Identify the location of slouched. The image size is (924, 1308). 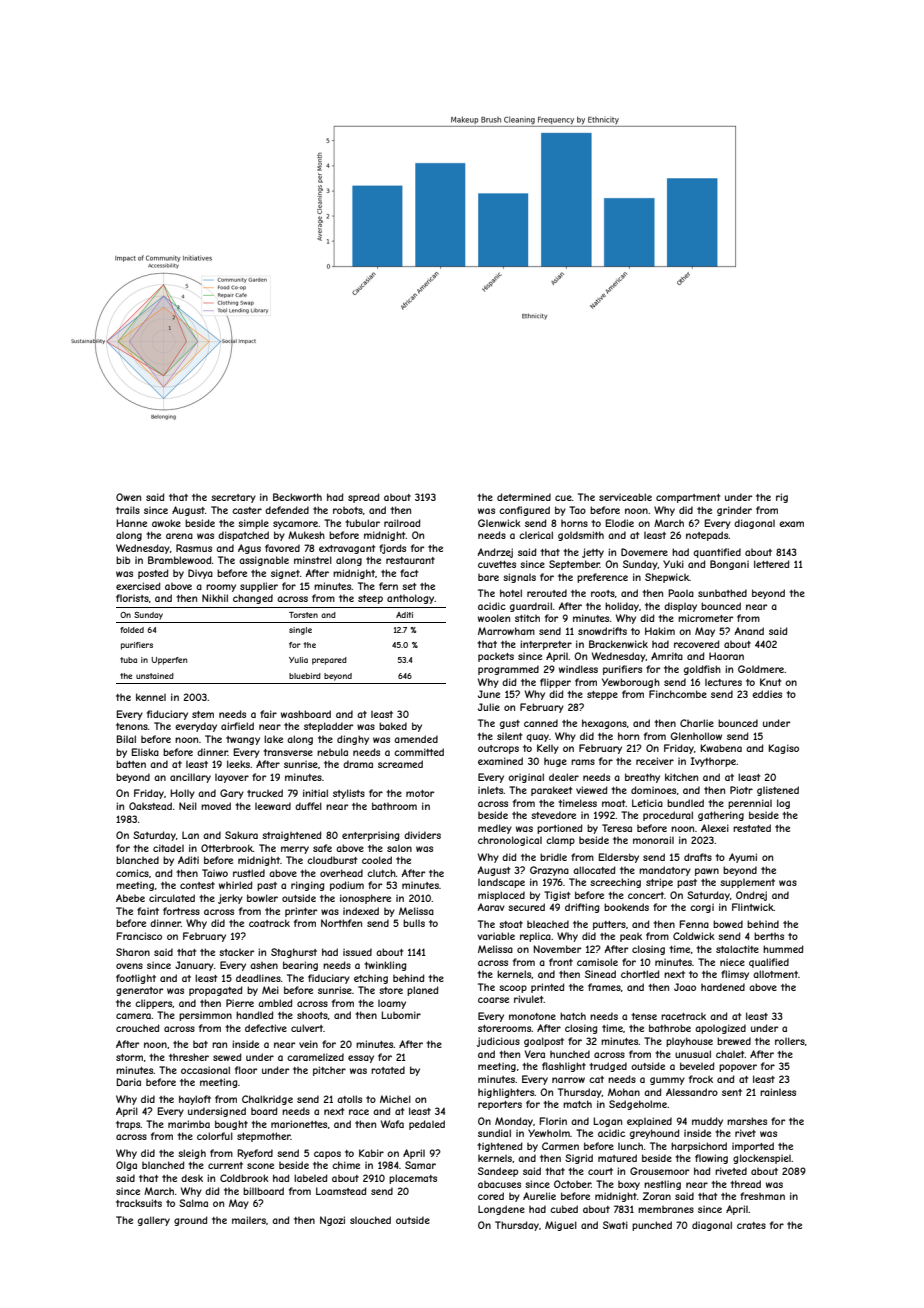
(370, 1220).
